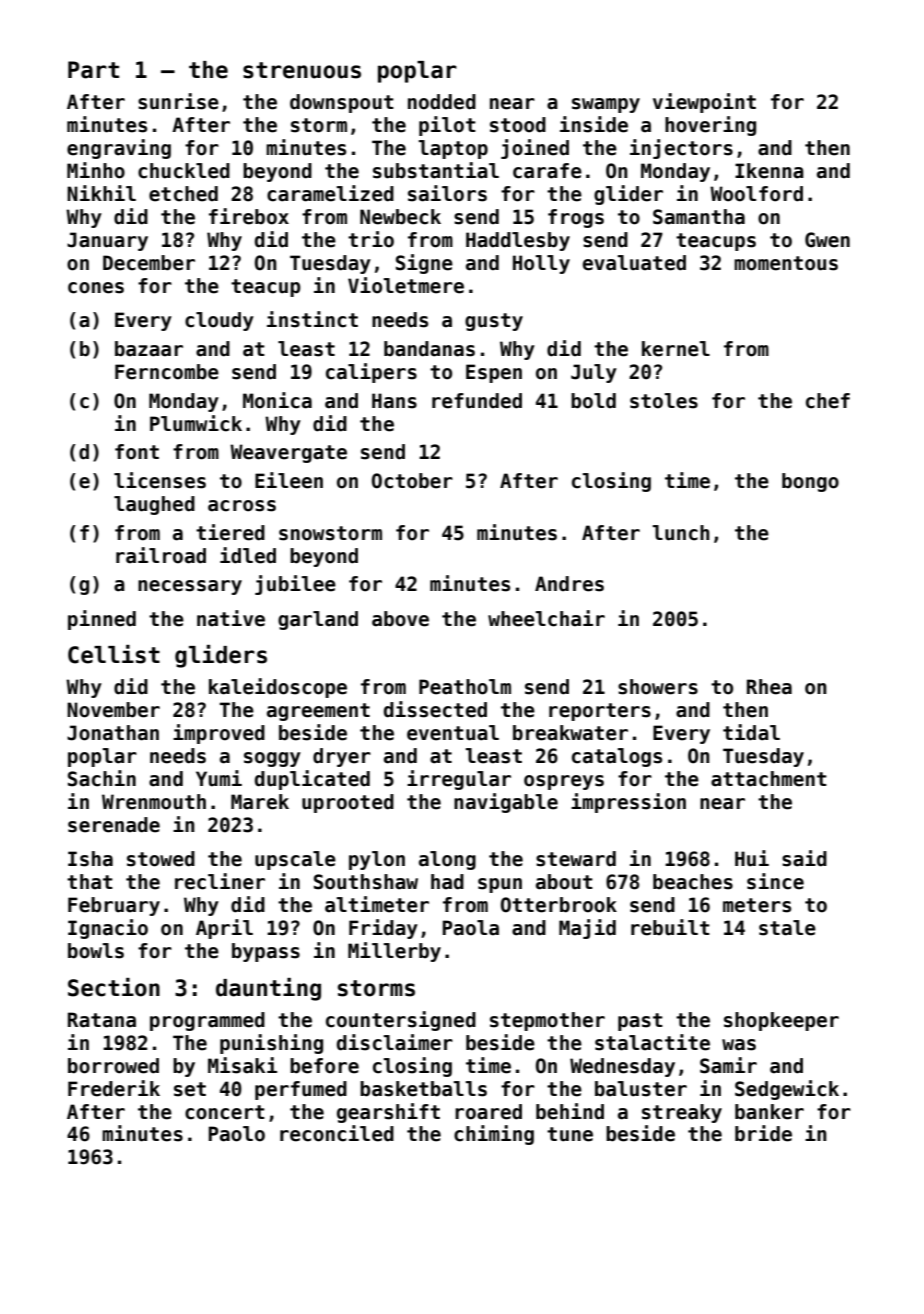 The width and height of the screenshot is (924, 1314). What do you see at coordinates (804, 858) in the screenshot?
I see `said` at bounding box center [804, 858].
